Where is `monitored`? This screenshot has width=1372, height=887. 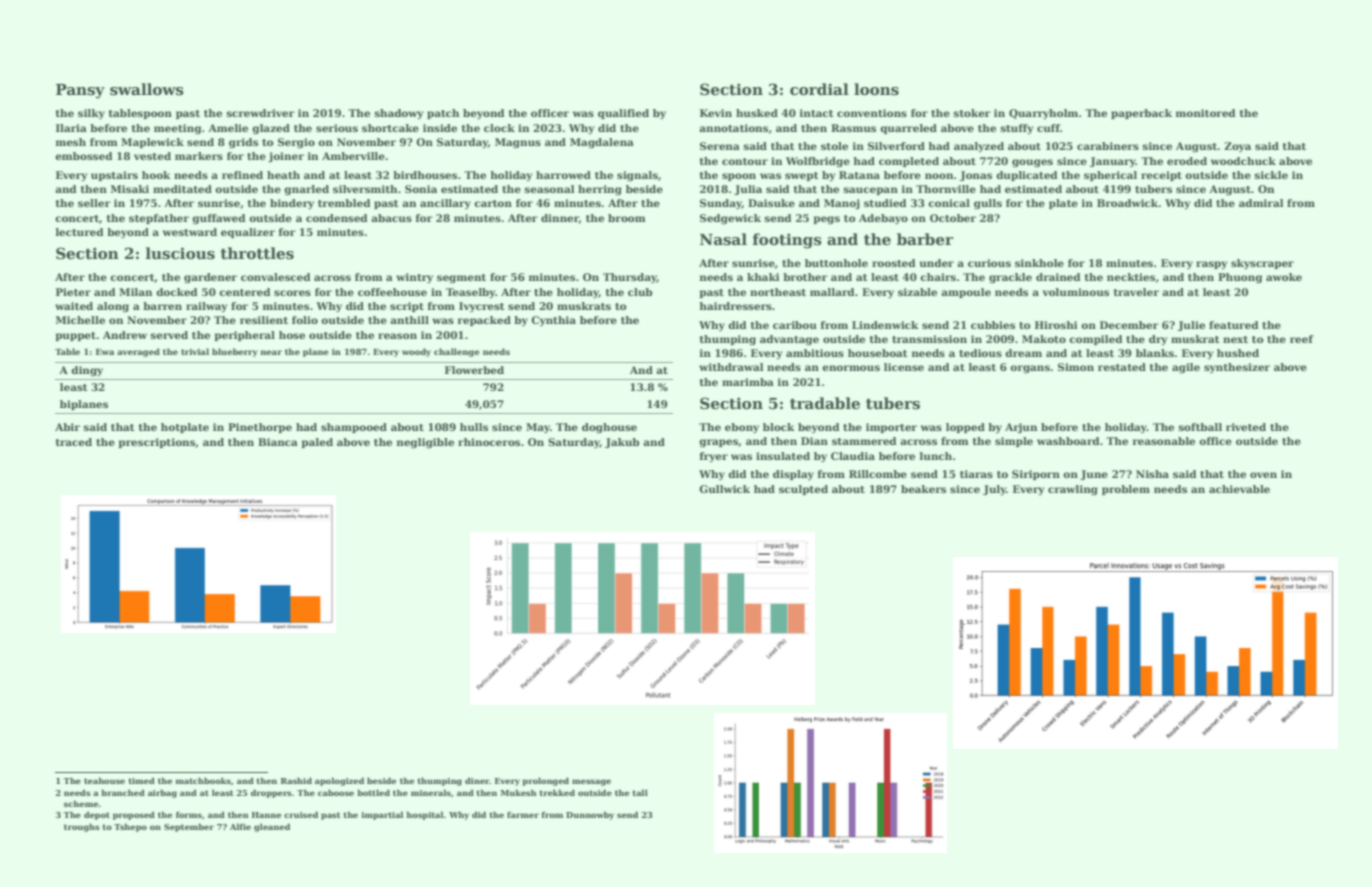 monitored is located at coordinates (1206, 113).
